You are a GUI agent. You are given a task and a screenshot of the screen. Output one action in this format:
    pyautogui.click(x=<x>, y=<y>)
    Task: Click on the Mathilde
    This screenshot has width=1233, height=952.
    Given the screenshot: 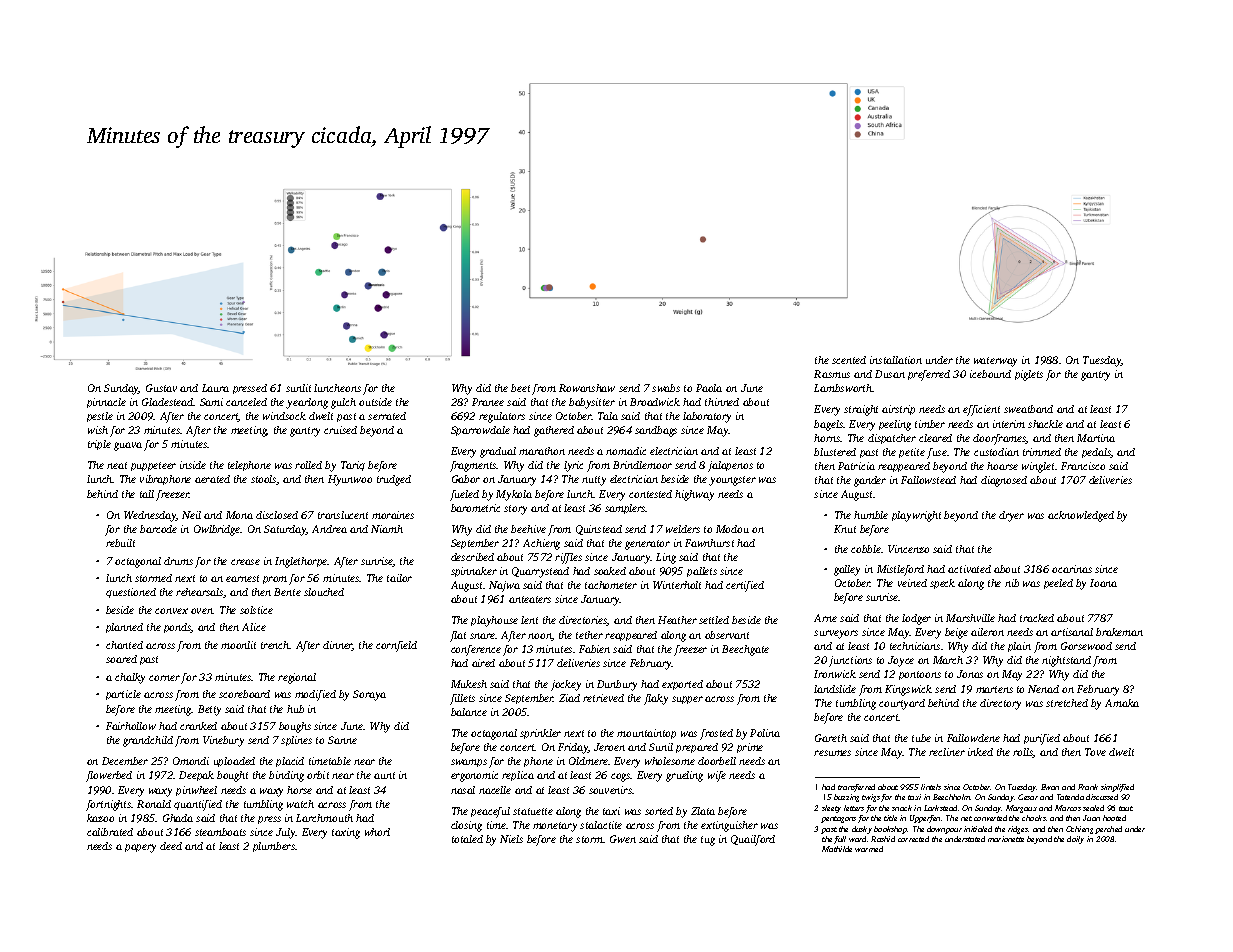 What is the action you would take?
    pyautogui.click(x=837, y=849)
